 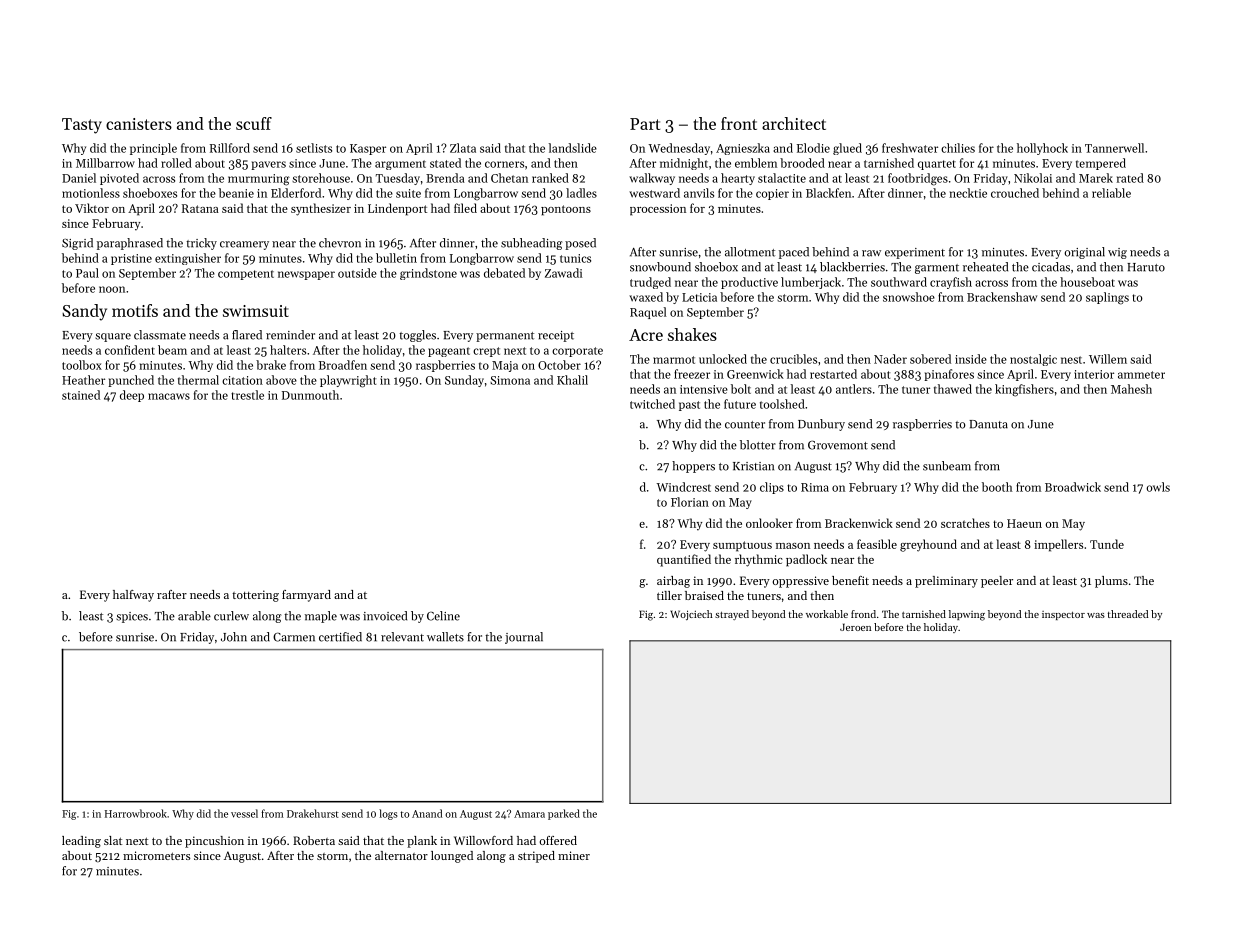 I want to click on saplings, so click(x=1107, y=298).
